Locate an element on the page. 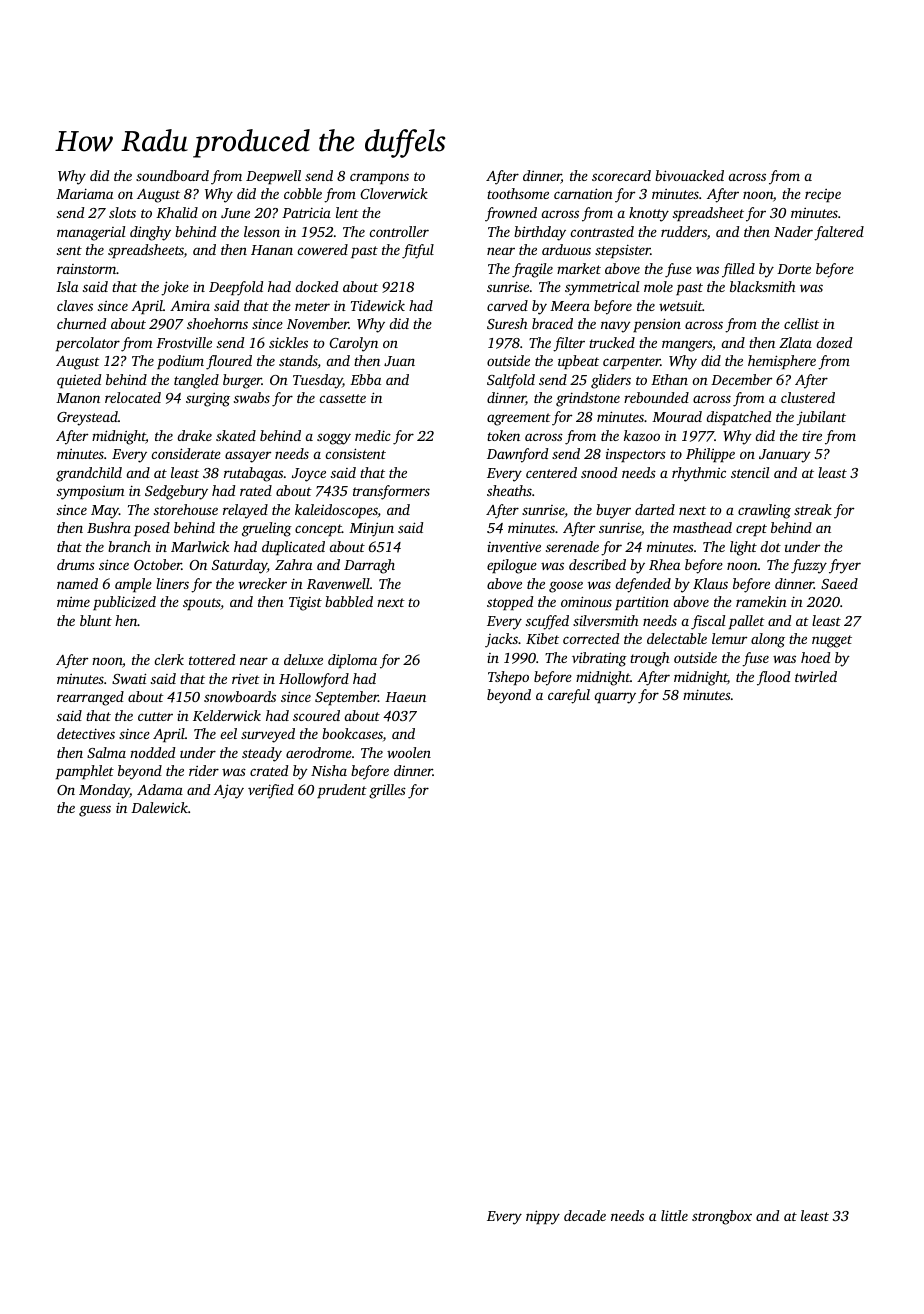 The height and width of the page is (1314, 924). strongbox is located at coordinates (722, 1217).
